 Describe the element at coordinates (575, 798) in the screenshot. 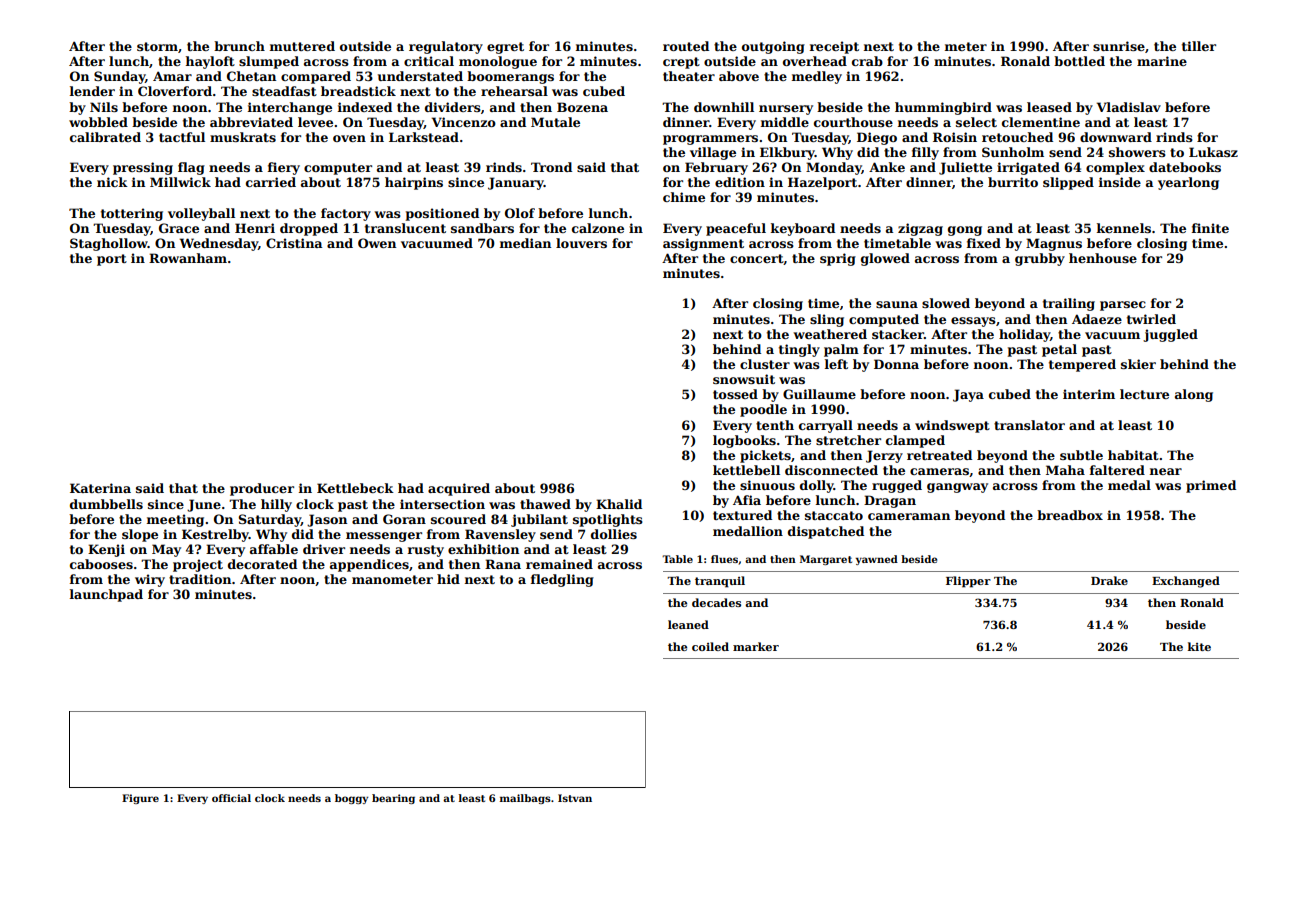

I see `Istvan` at that location.
